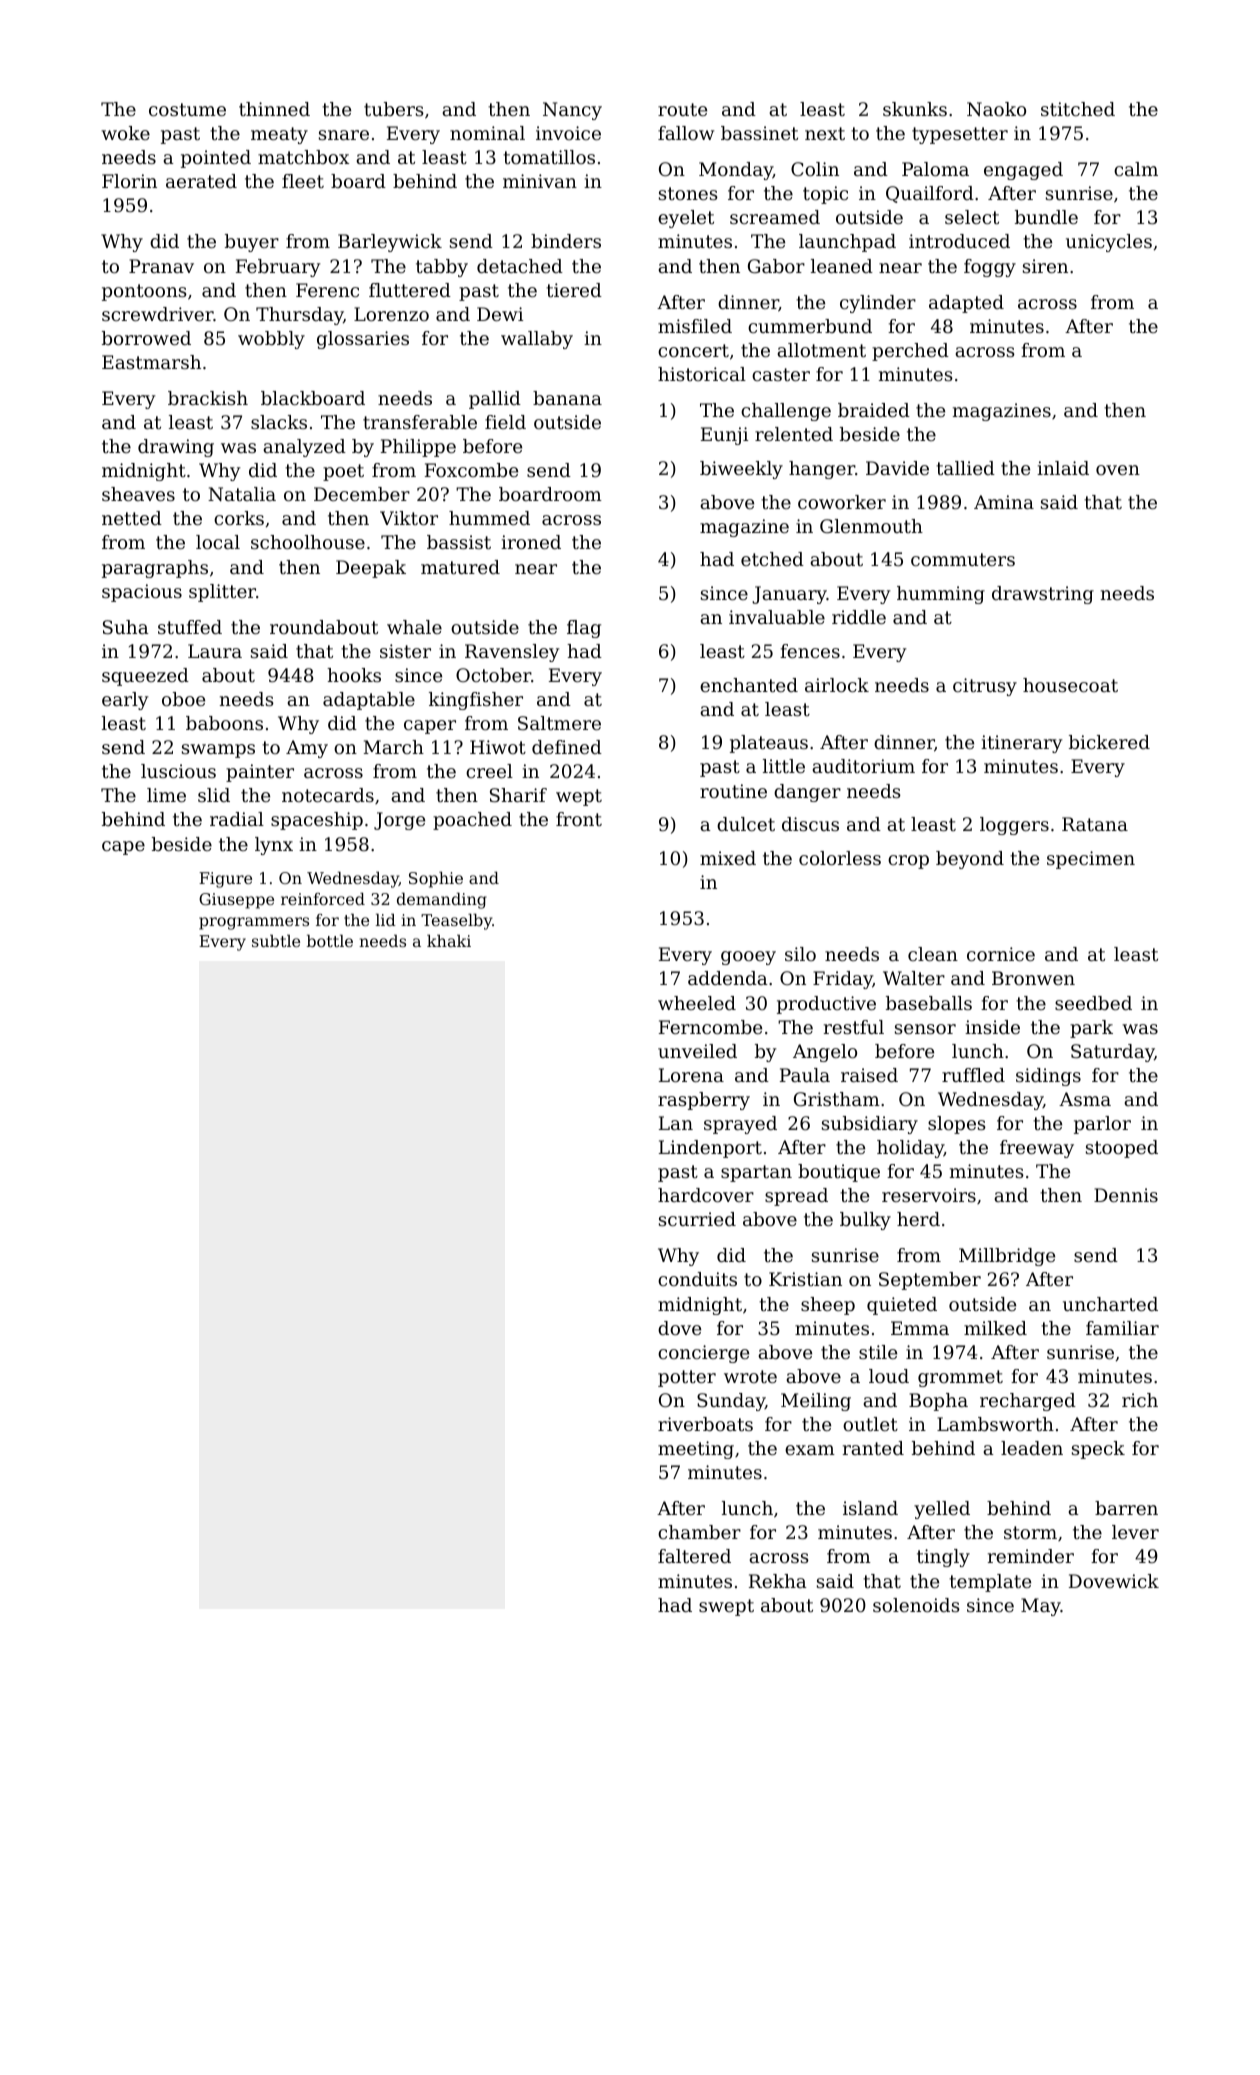  What do you see at coordinates (218, 542) in the screenshot?
I see `local` at bounding box center [218, 542].
